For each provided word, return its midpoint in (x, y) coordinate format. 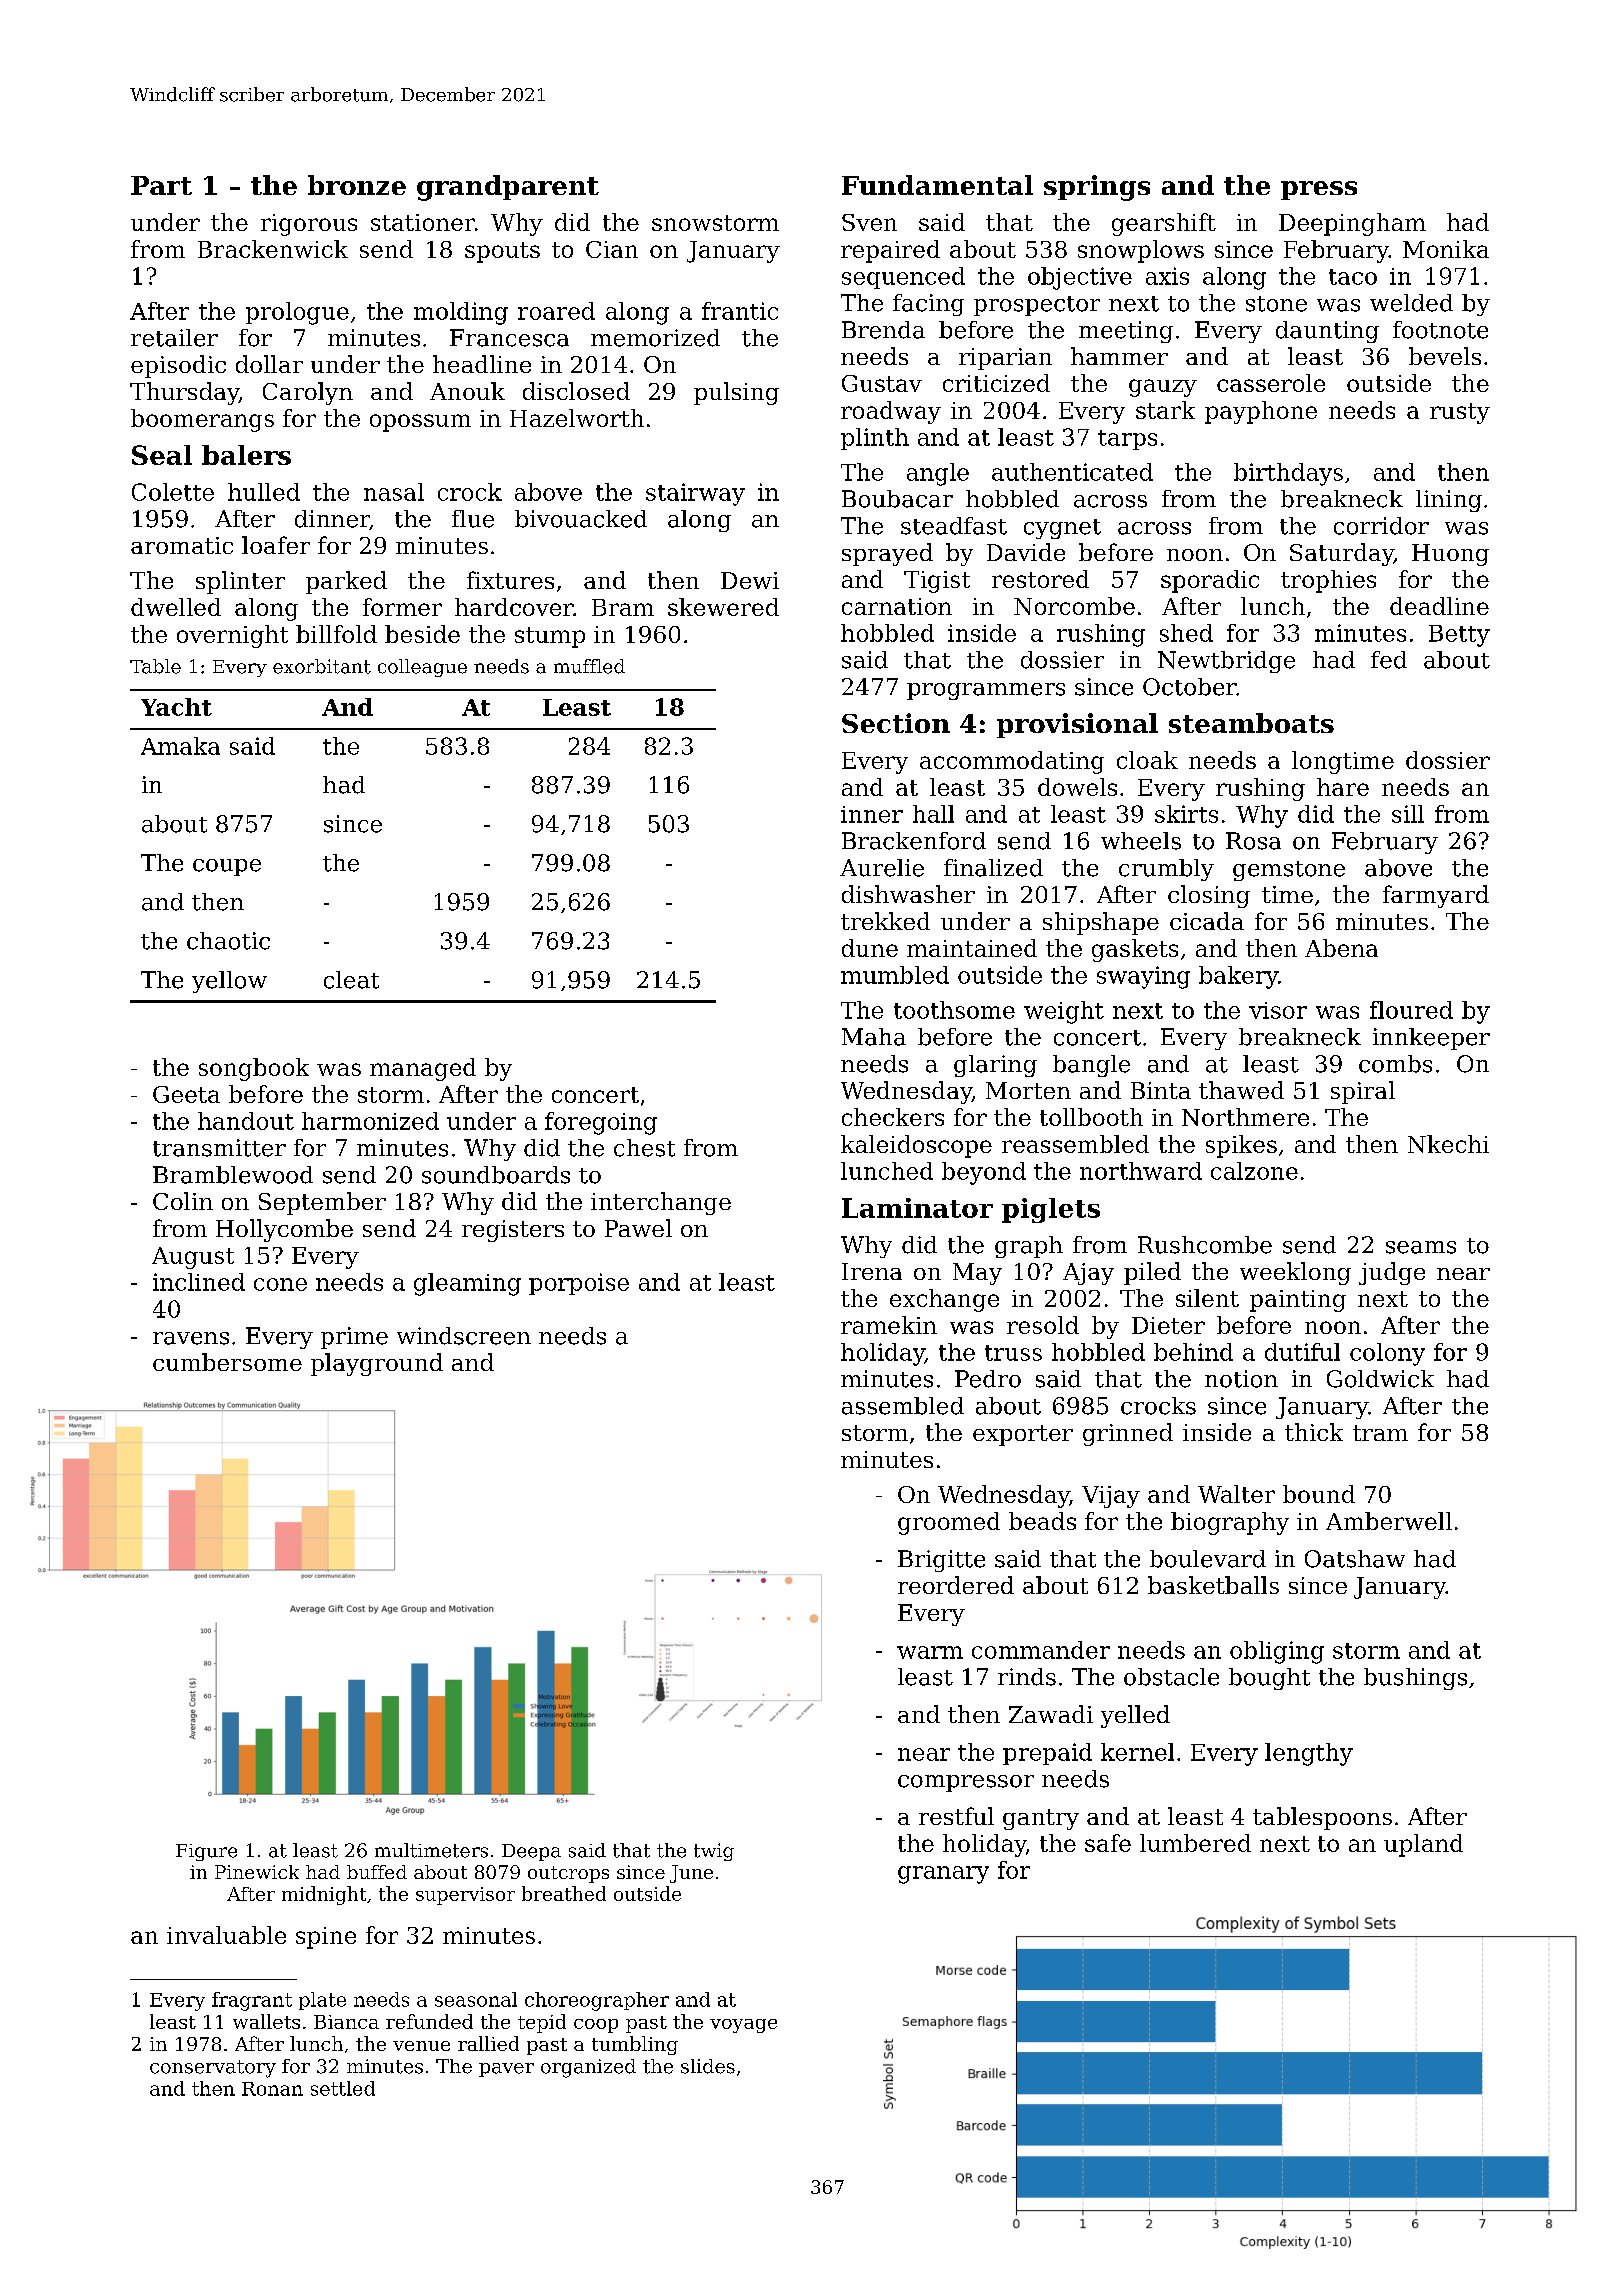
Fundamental (937, 185)
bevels (1445, 356)
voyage (743, 2026)
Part (161, 185)
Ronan (272, 2089)
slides (708, 2066)
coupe (227, 867)
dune (870, 948)
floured (1411, 1010)
